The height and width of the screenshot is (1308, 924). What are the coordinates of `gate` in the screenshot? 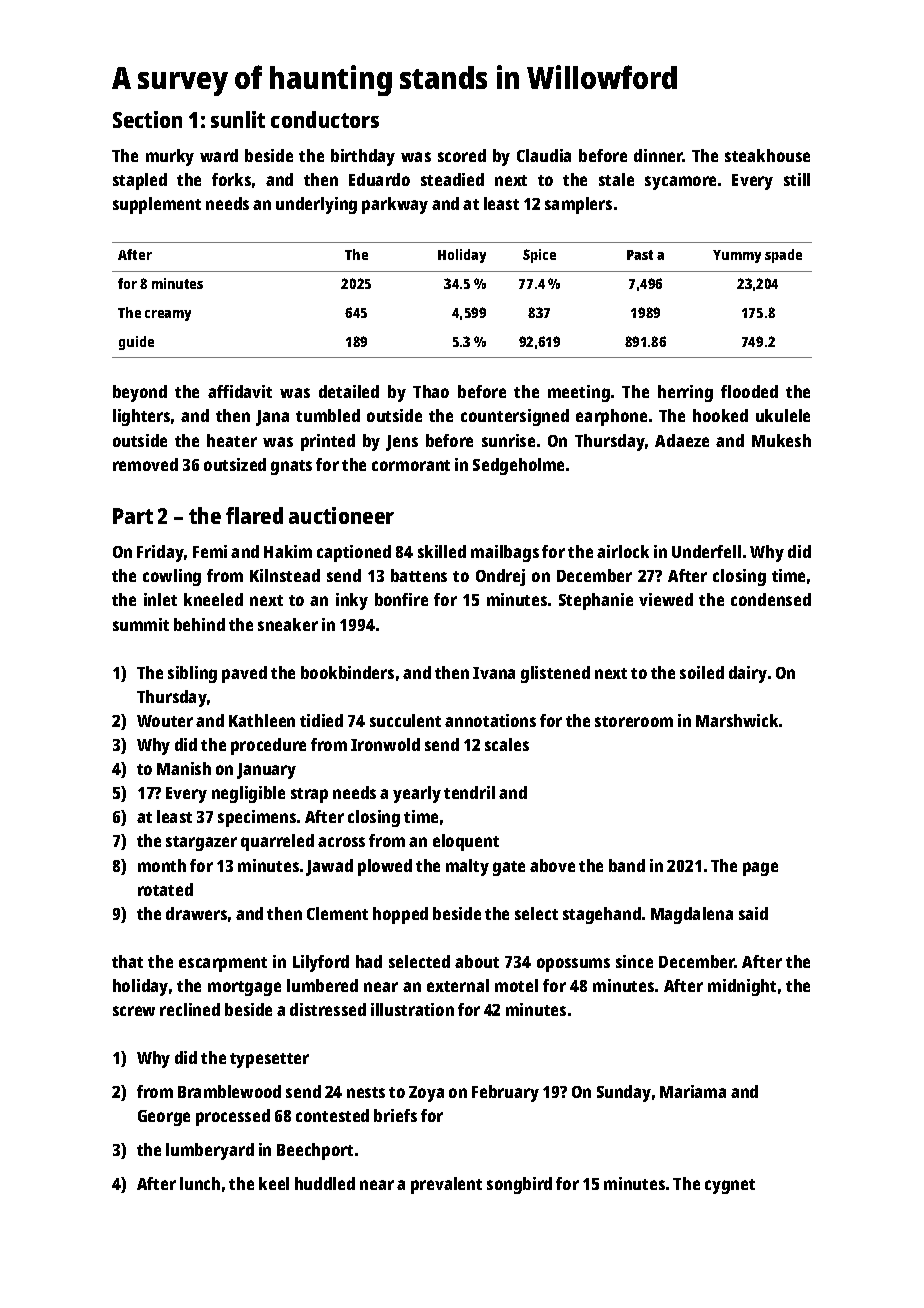 It's located at (509, 868).
